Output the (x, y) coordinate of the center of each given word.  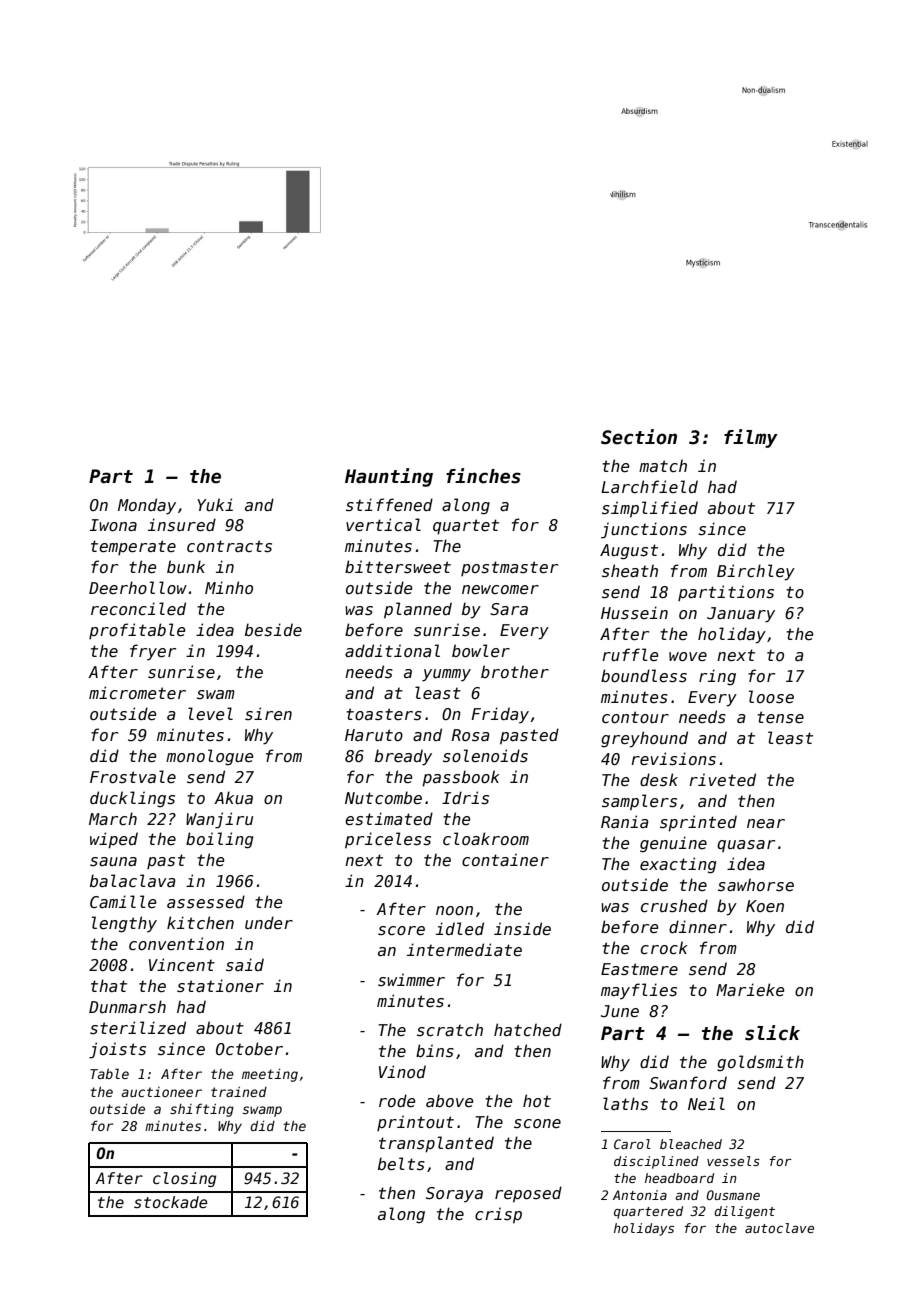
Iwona (113, 525)
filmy (751, 438)
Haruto (374, 735)
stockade (170, 1202)
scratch (450, 1030)
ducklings (132, 799)
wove (688, 656)
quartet (466, 527)
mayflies (639, 991)
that (109, 985)
